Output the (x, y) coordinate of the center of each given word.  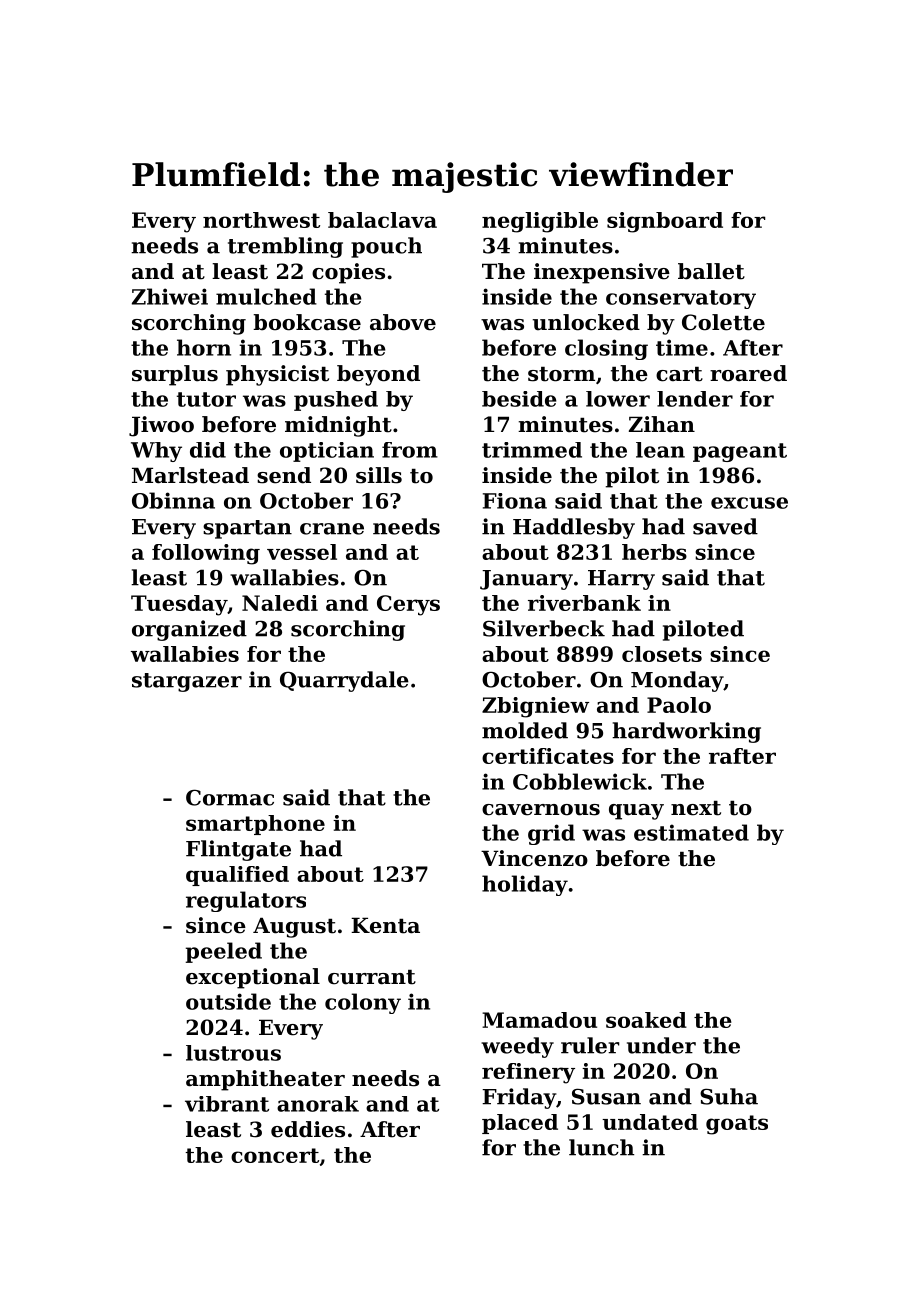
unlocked (586, 322)
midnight (338, 426)
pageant (740, 452)
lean (660, 450)
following (206, 554)
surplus (175, 375)
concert (275, 1155)
